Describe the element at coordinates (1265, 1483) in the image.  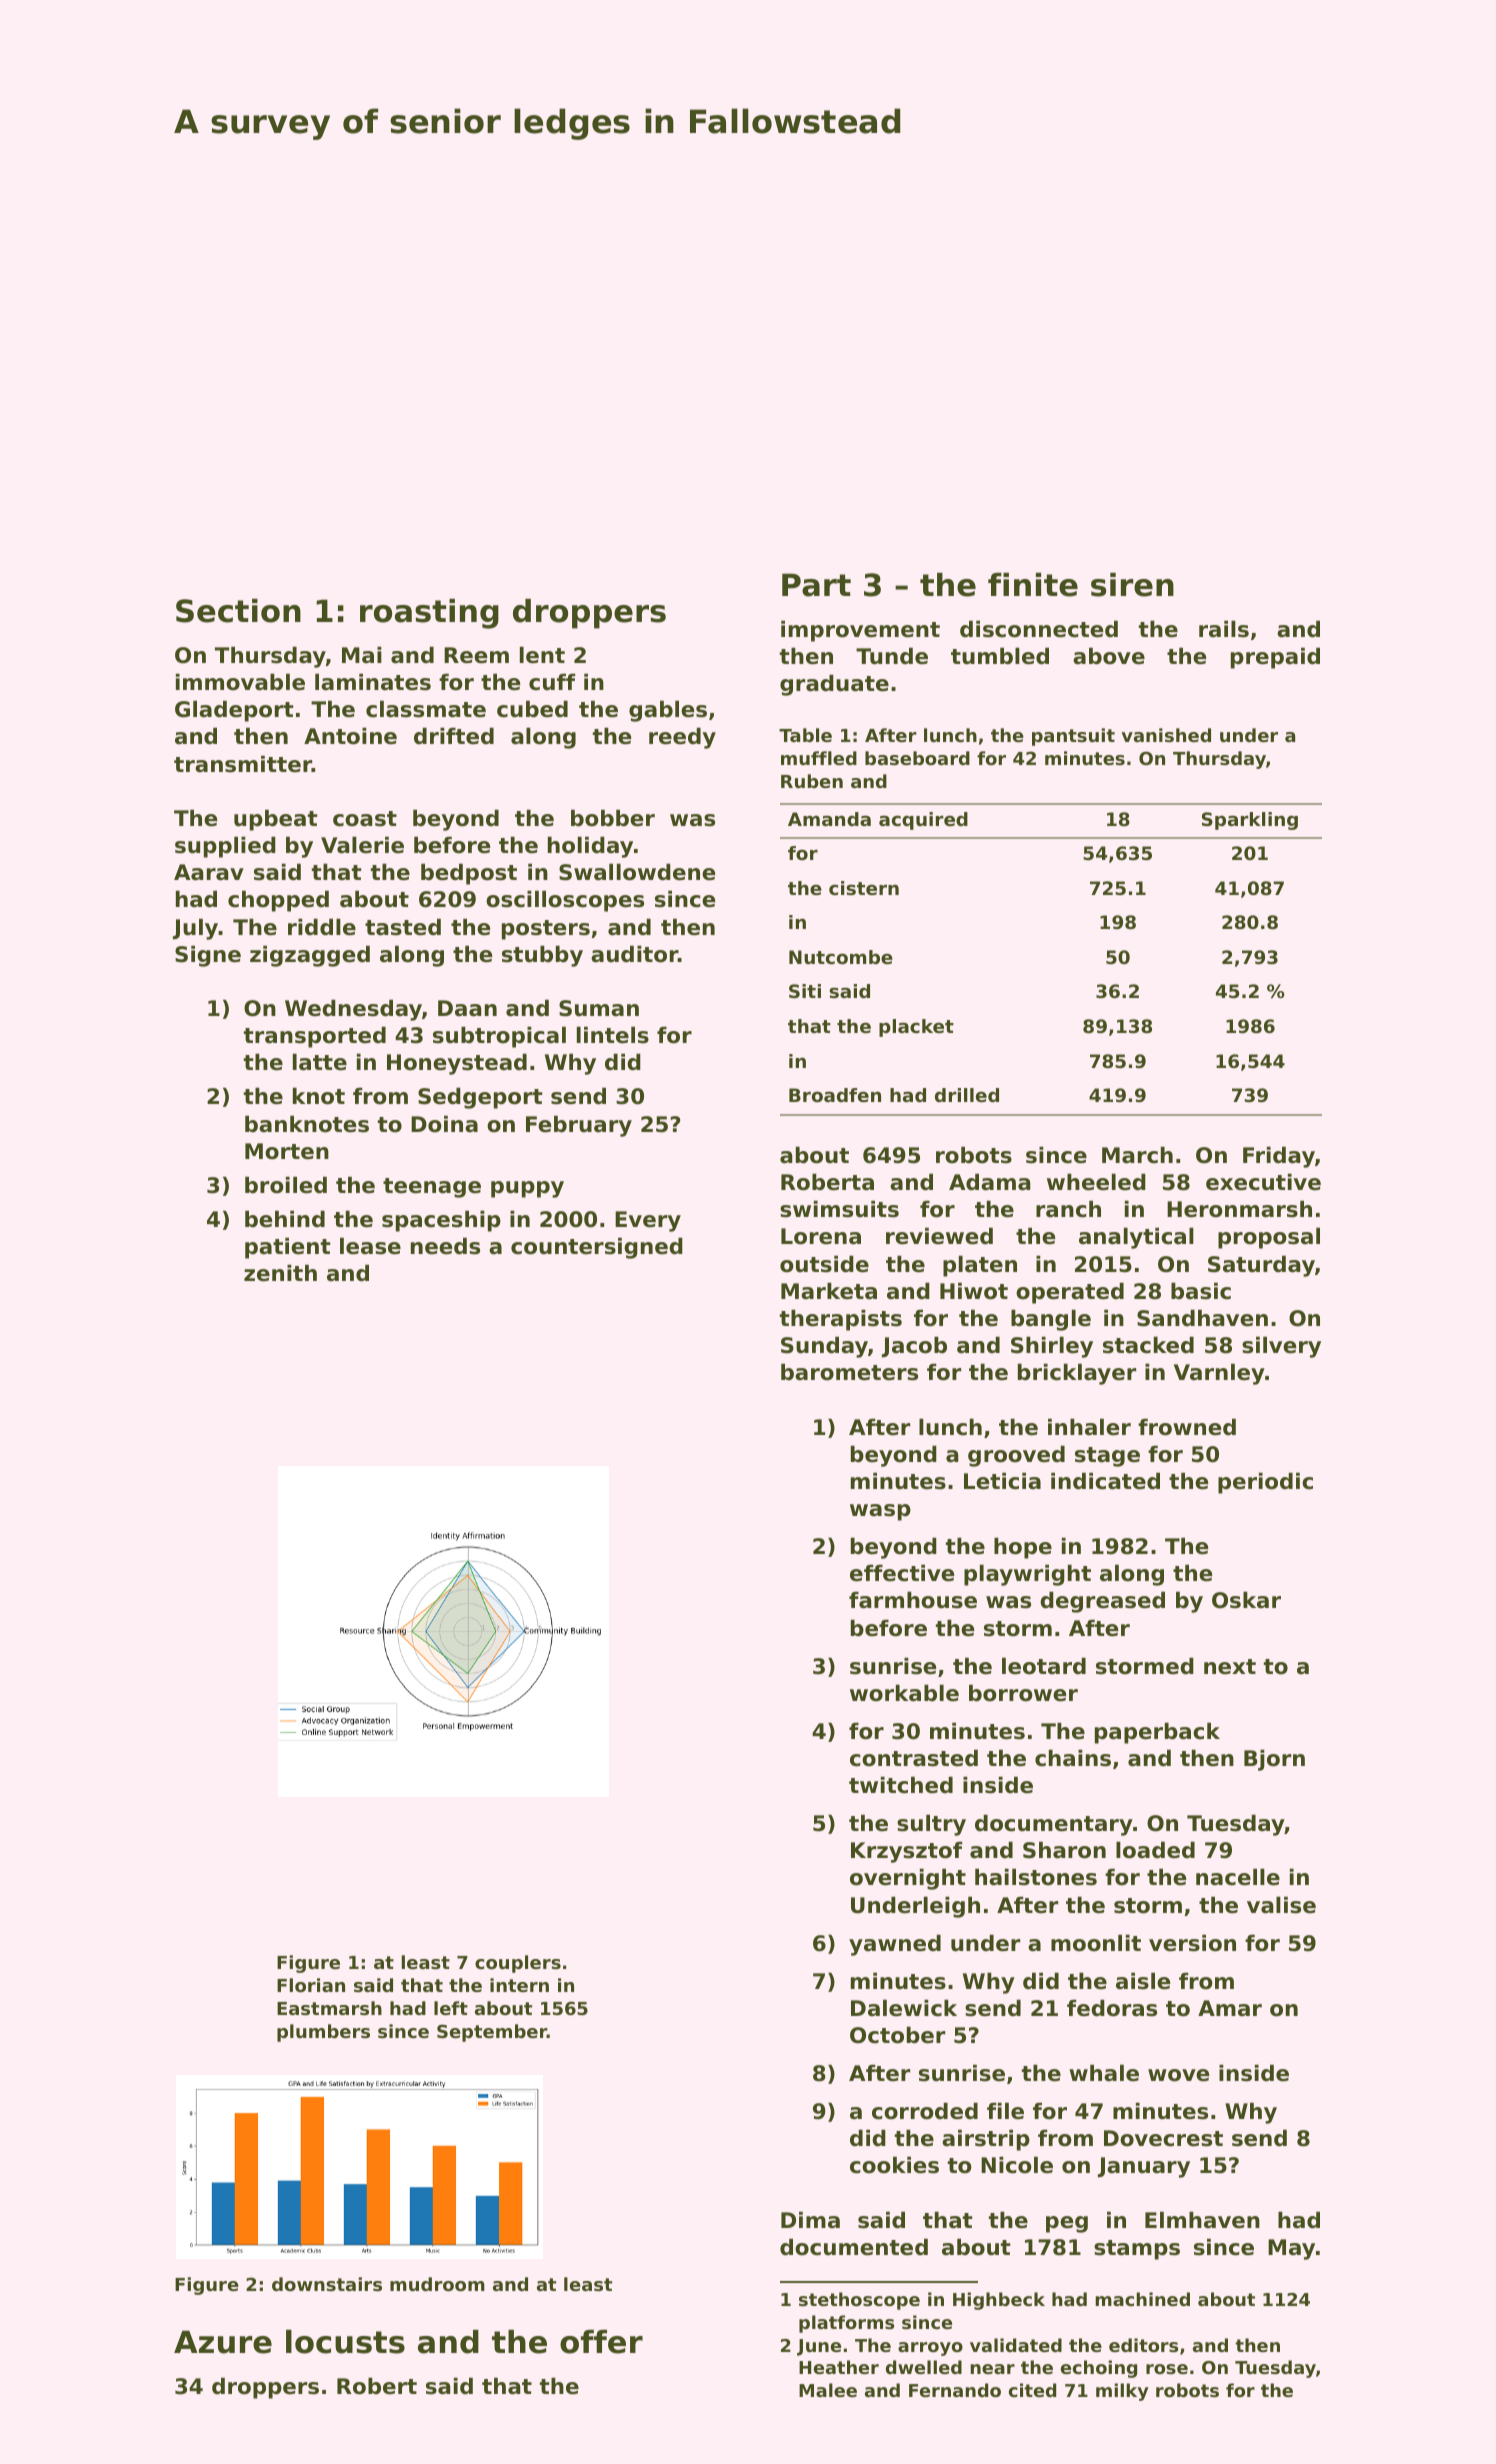
I see `periodic` at that location.
